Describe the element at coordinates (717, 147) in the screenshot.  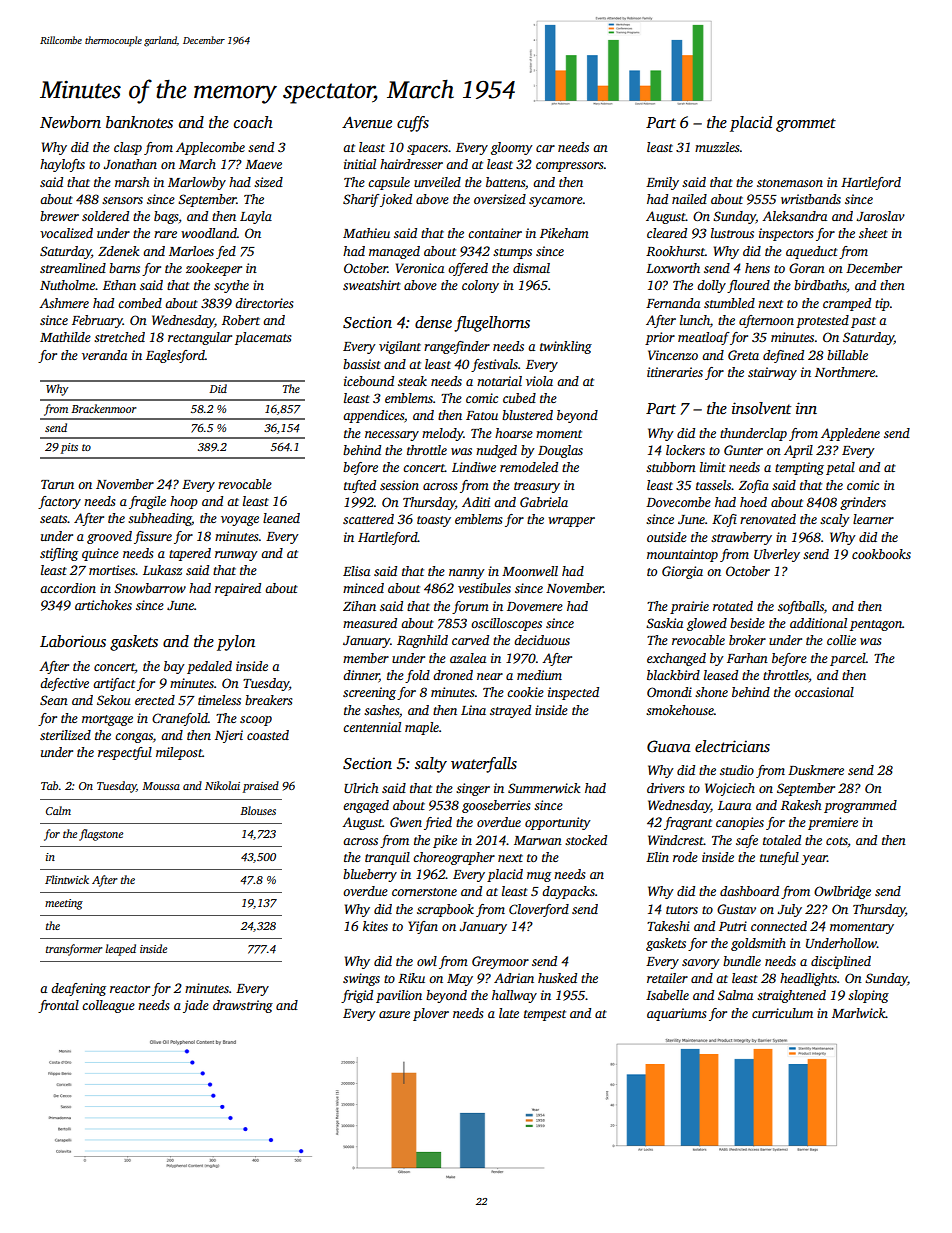
I see `muzzles` at that location.
